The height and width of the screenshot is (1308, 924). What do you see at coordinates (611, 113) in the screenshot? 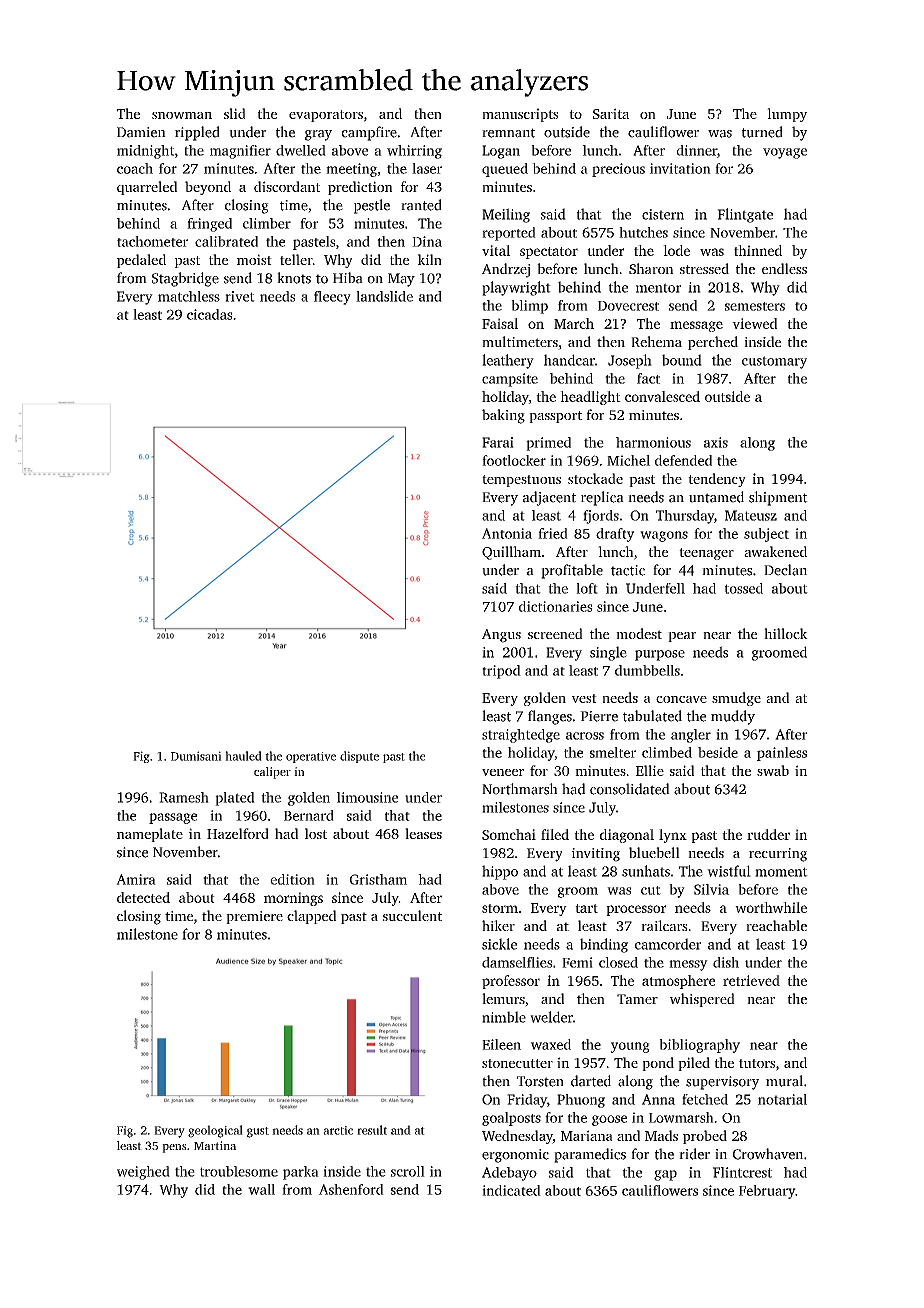
I see `Sarita` at bounding box center [611, 113].
